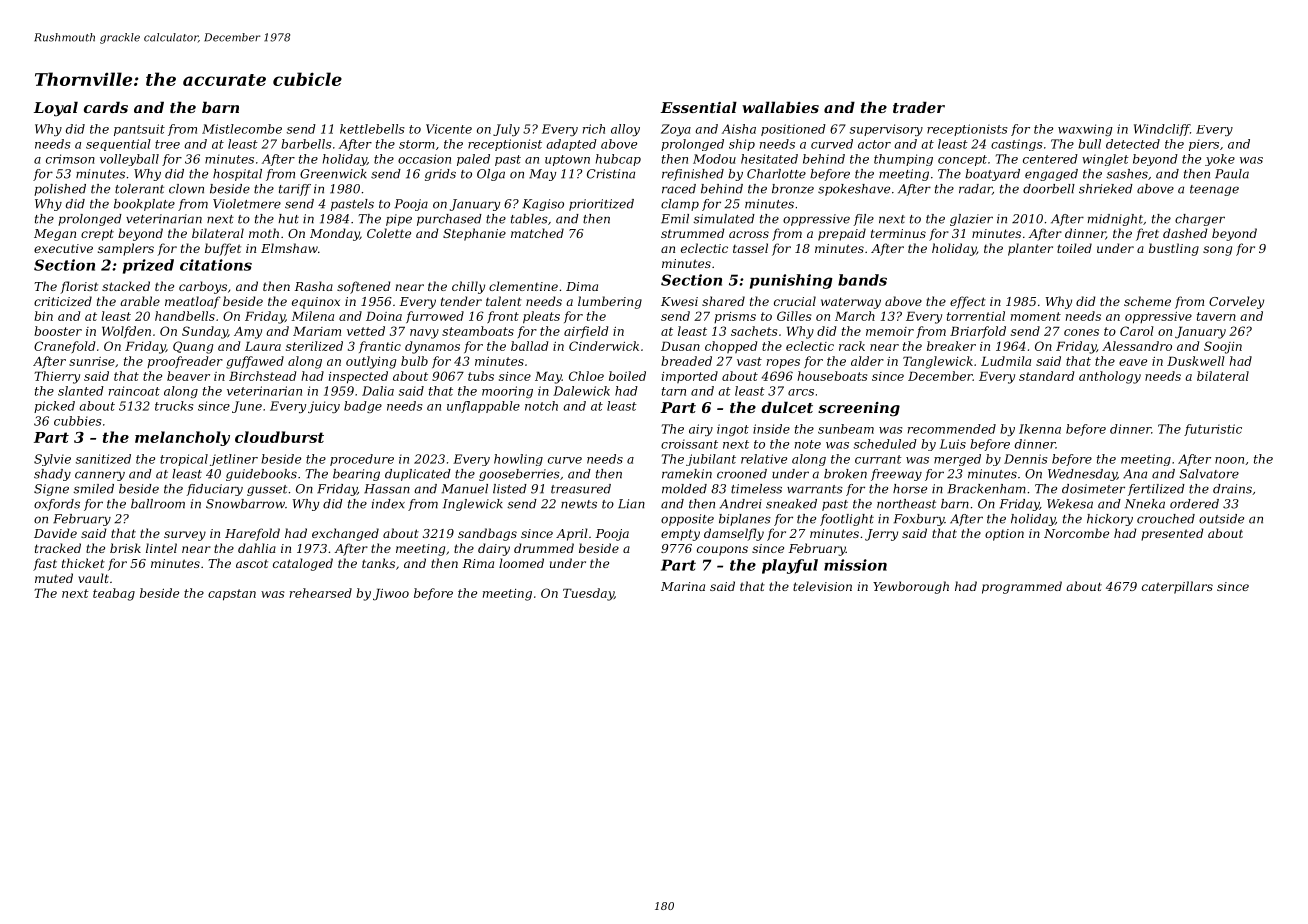 The height and width of the image is (924, 1308). Describe the element at coordinates (473, 160) in the image. I see `paled` at that location.
